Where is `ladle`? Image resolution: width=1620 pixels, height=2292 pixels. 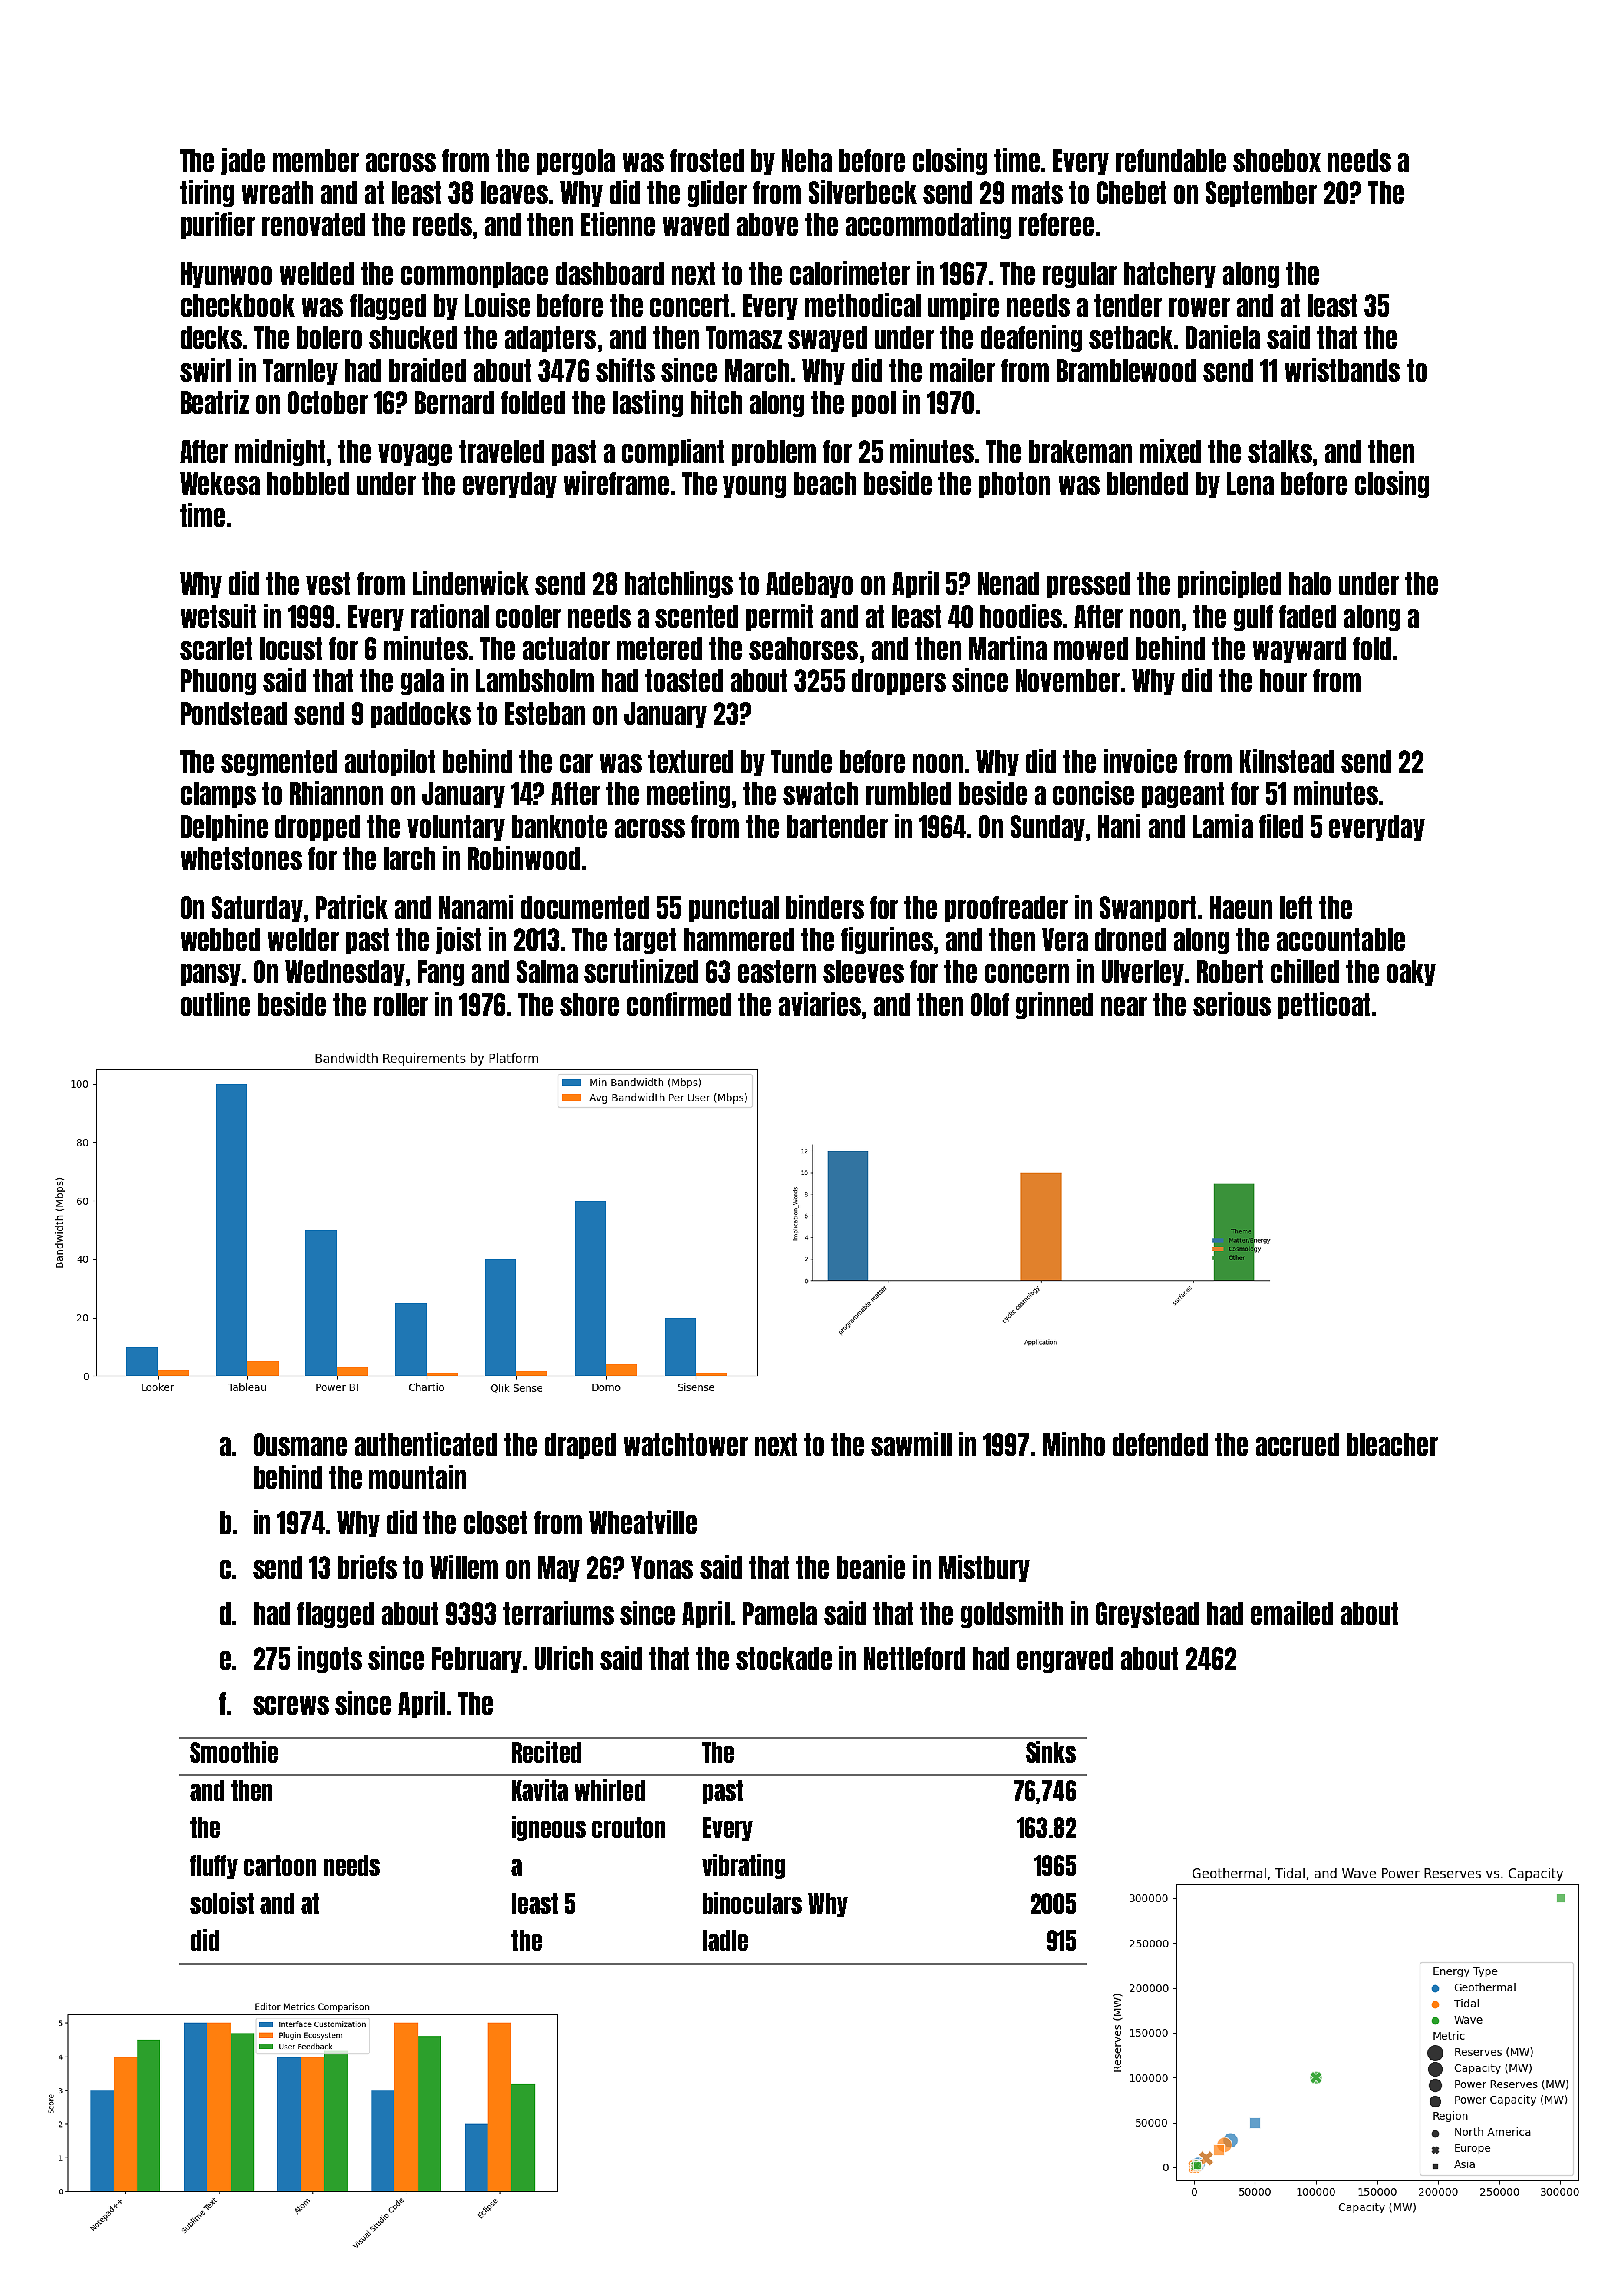 ladle is located at coordinates (725, 1940).
